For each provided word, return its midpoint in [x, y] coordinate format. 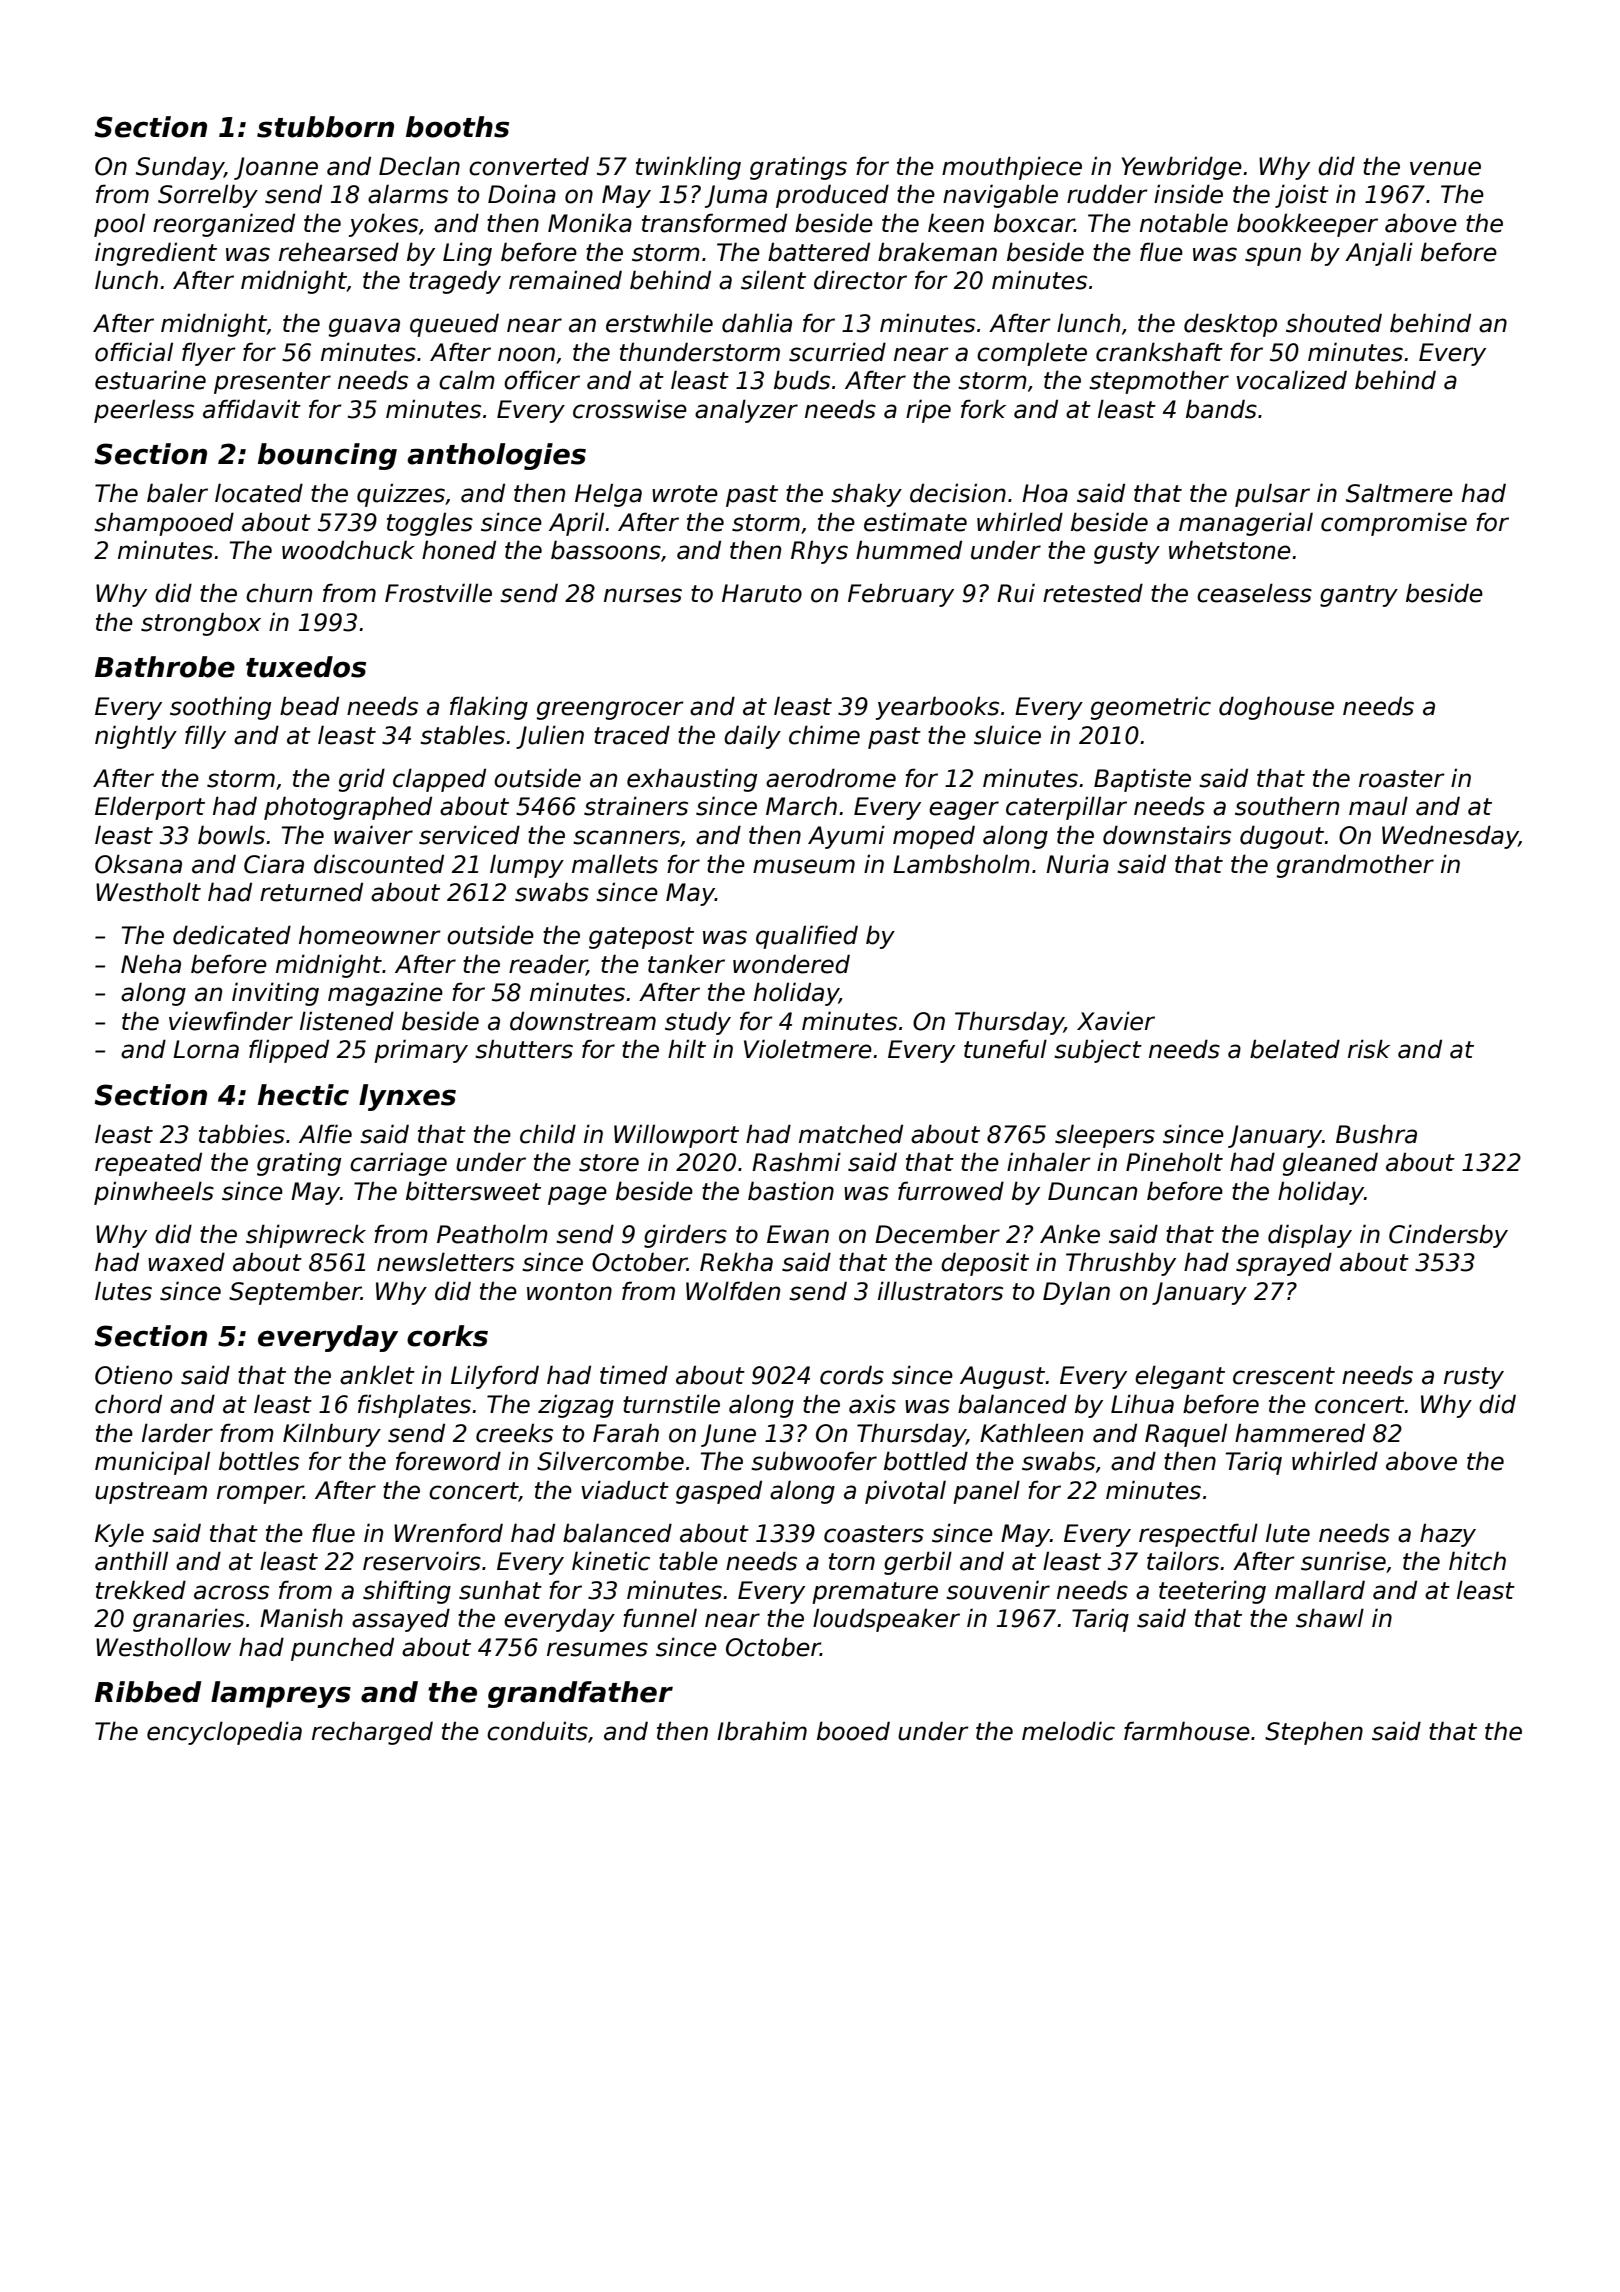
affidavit [252, 409]
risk [1369, 1049]
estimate [915, 522]
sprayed [1284, 1264]
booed [853, 1731]
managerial [1246, 524]
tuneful [1005, 1049]
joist [1302, 196]
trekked [141, 1590]
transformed [714, 223]
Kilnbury [332, 1435]
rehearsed [339, 252]
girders [685, 1236]
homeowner [370, 935]
